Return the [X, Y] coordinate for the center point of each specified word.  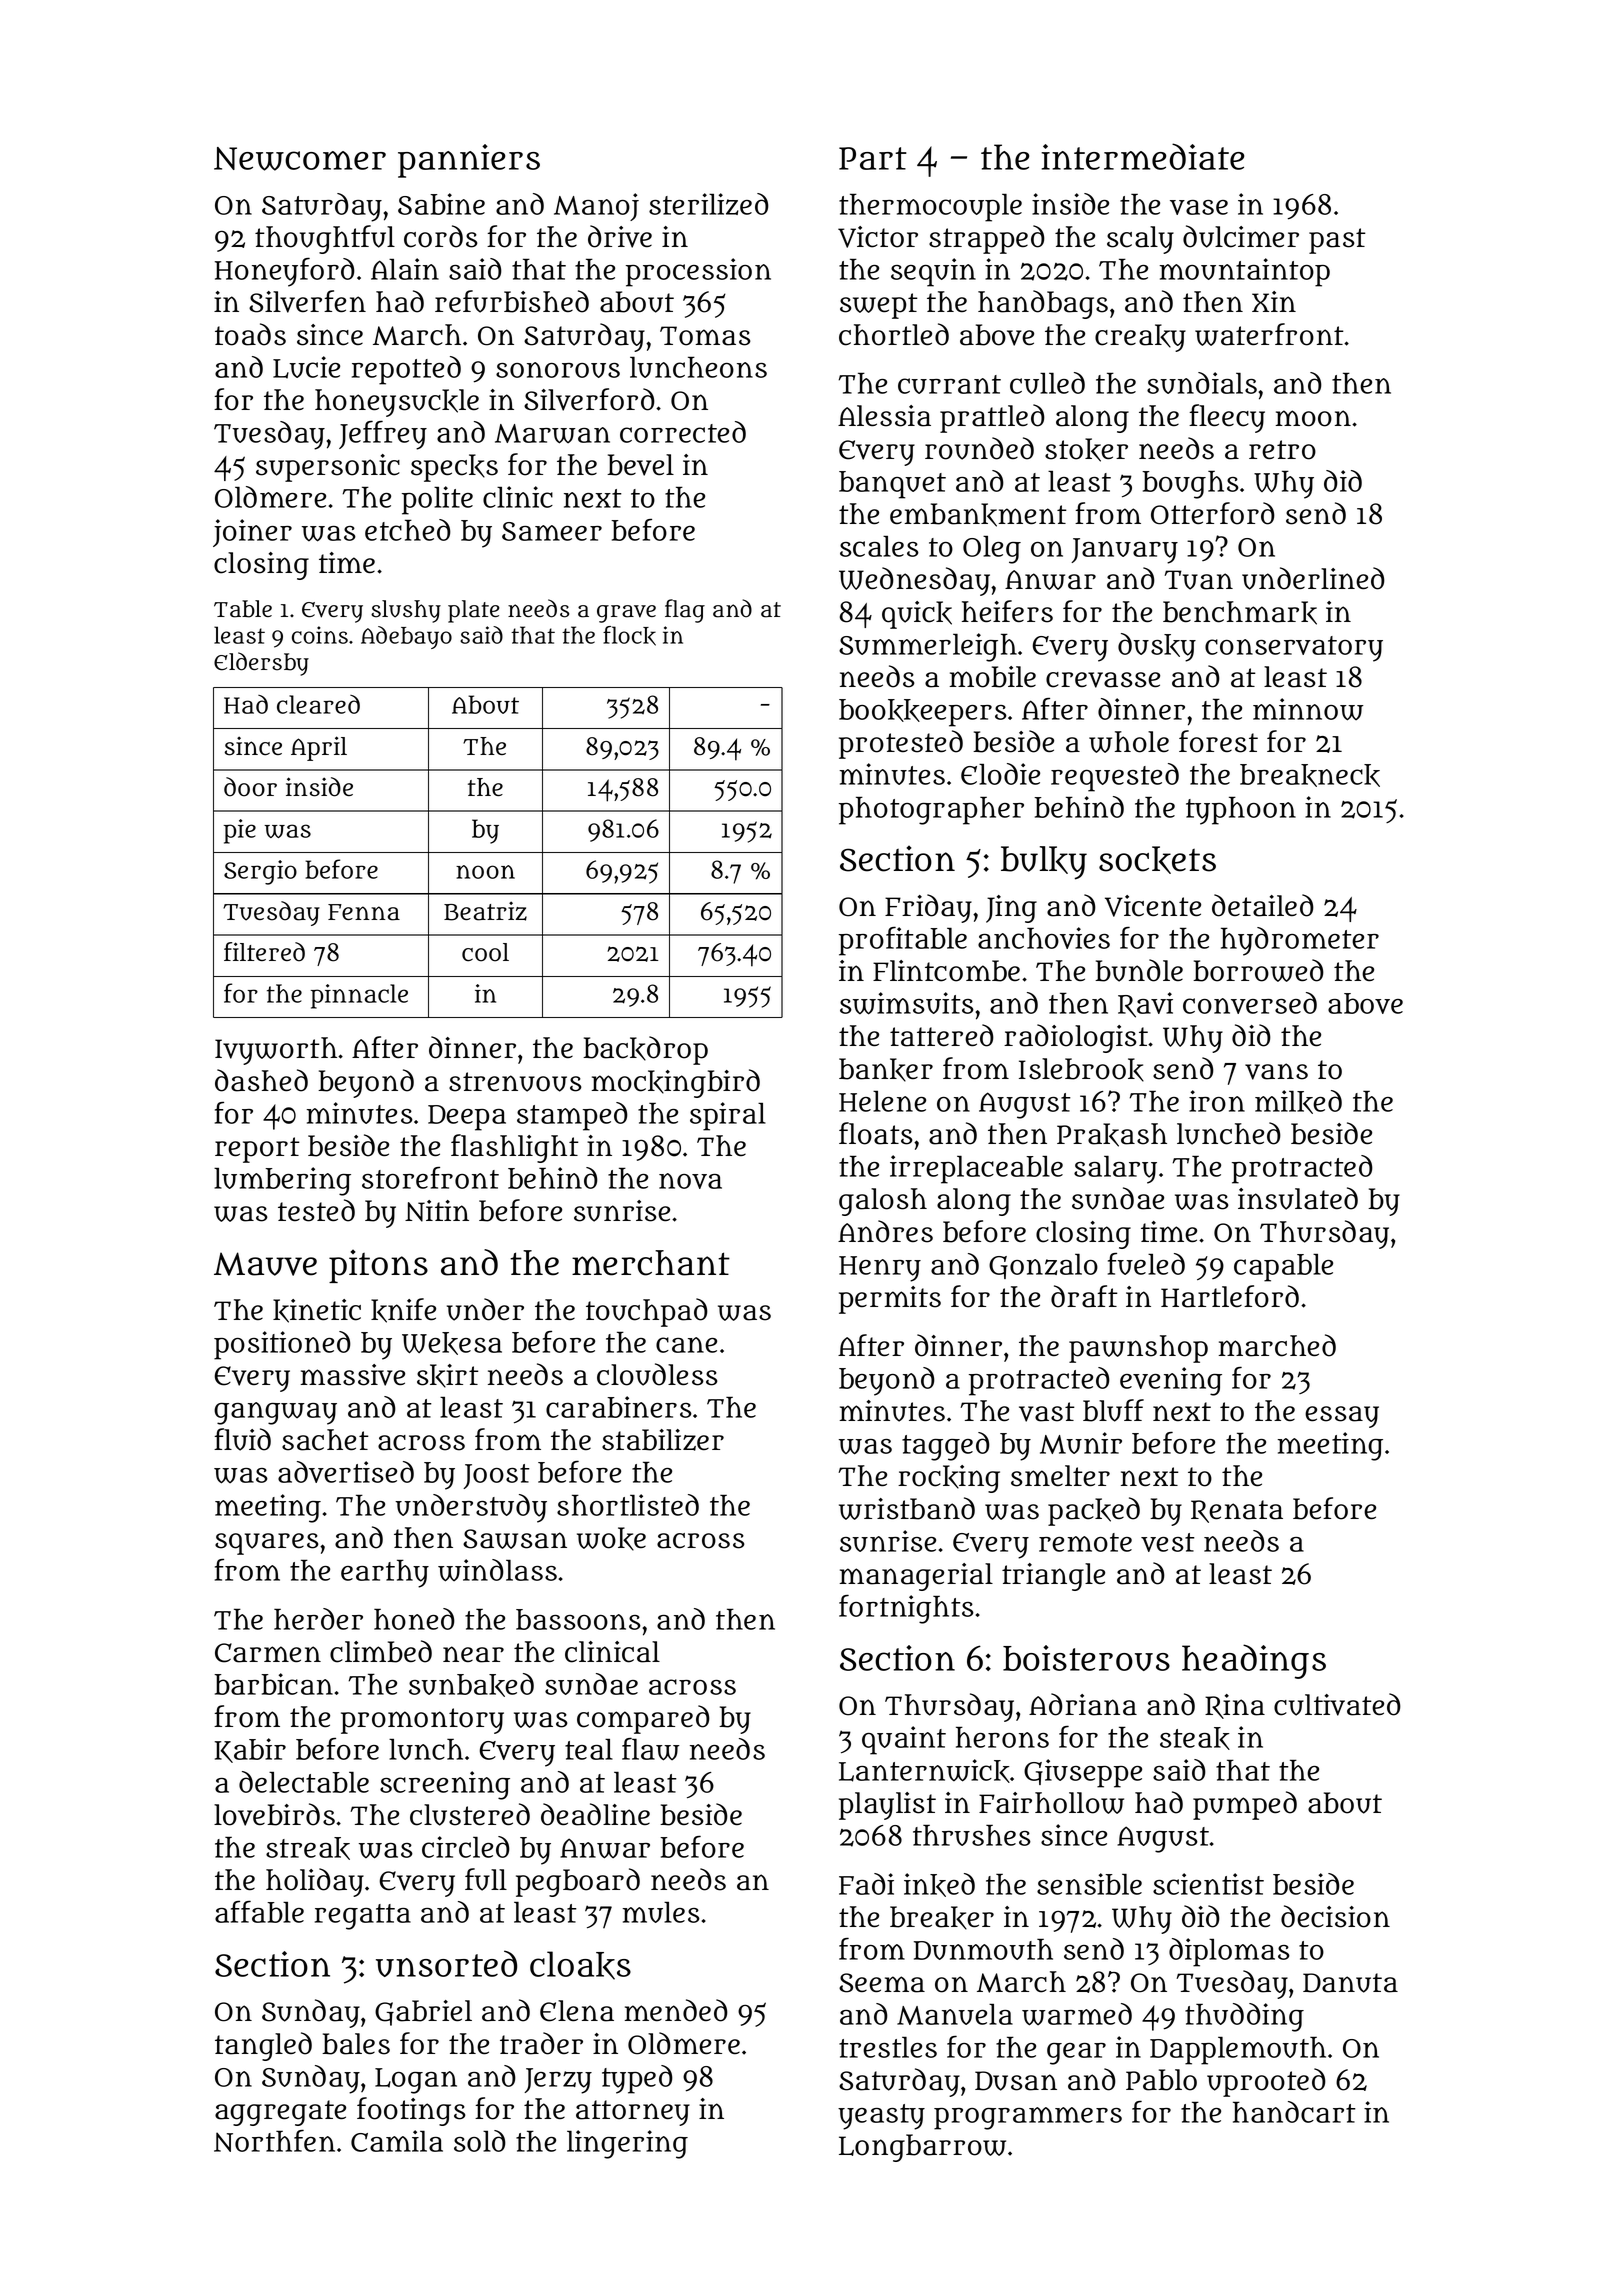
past [1337, 241]
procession [698, 272]
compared [643, 1719]
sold [480, 2141]
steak [1195, 1738]
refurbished [512, 301]
